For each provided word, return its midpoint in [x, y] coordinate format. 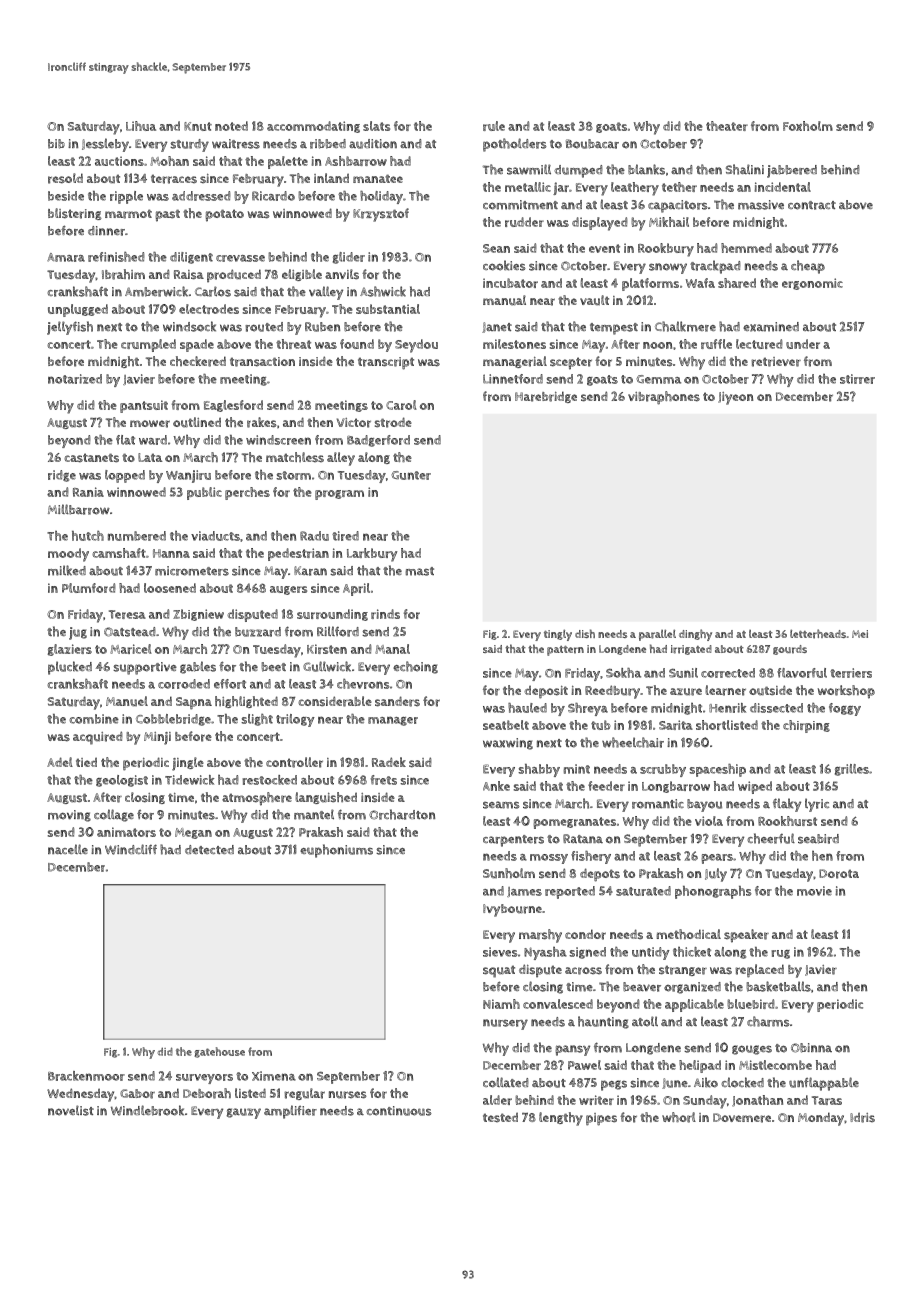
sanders [397, 701]
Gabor [137, 1094]
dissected [776, 708]
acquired [98, 738]
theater [727, 126]
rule [494, 126]
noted [231, 126]
